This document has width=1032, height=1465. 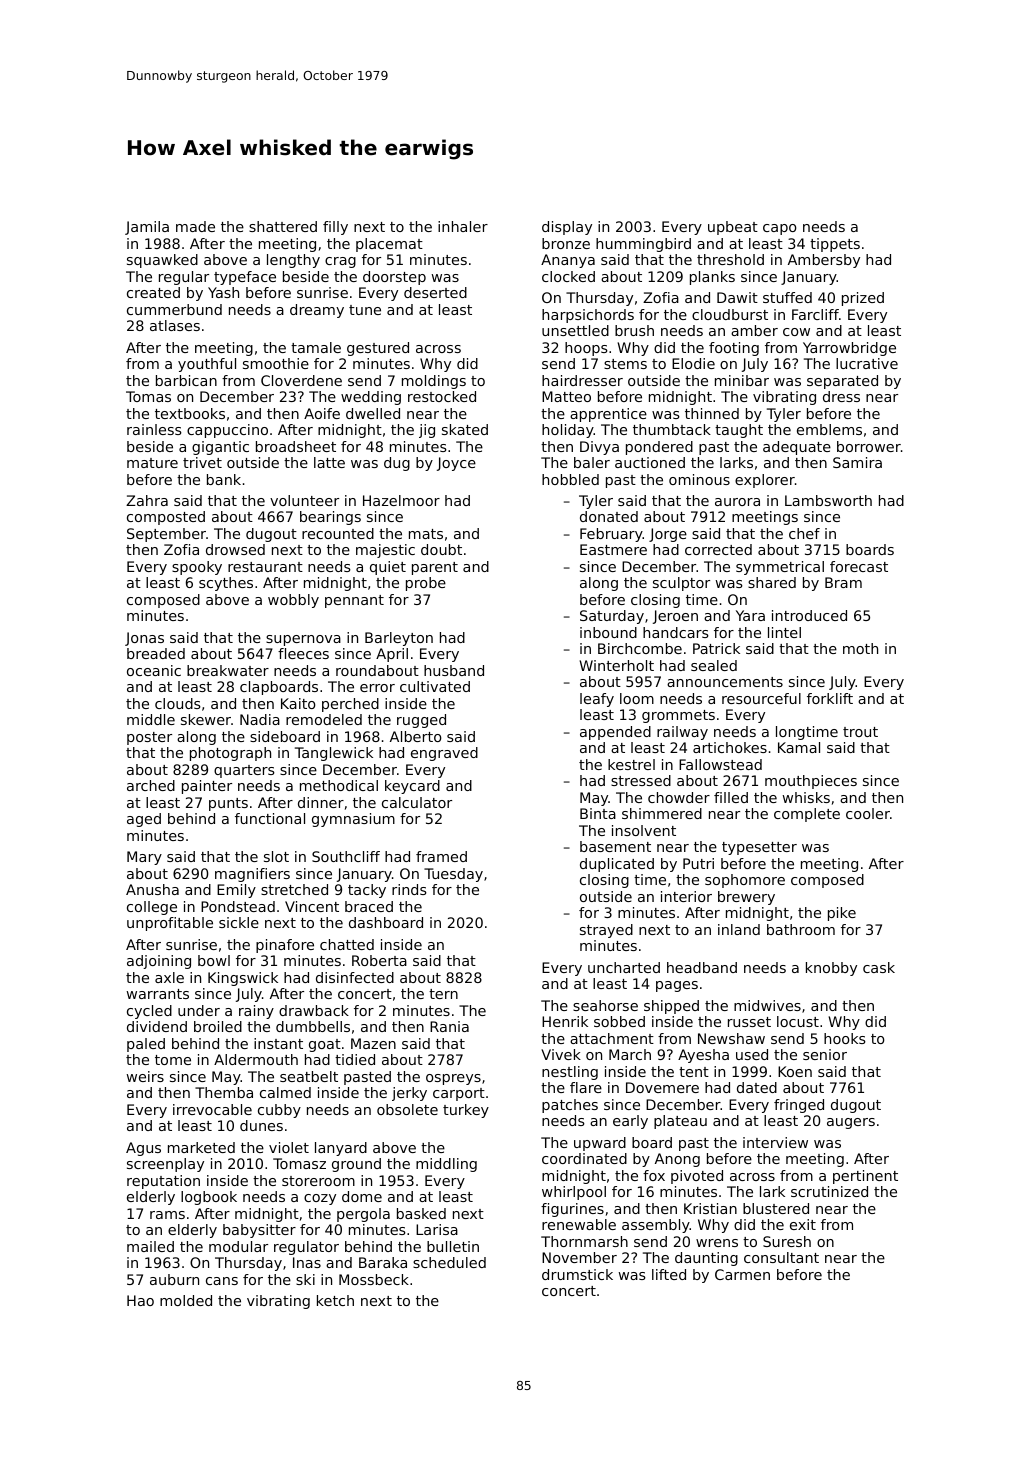 I want to click on molded, so click(x=186, y=1300).
